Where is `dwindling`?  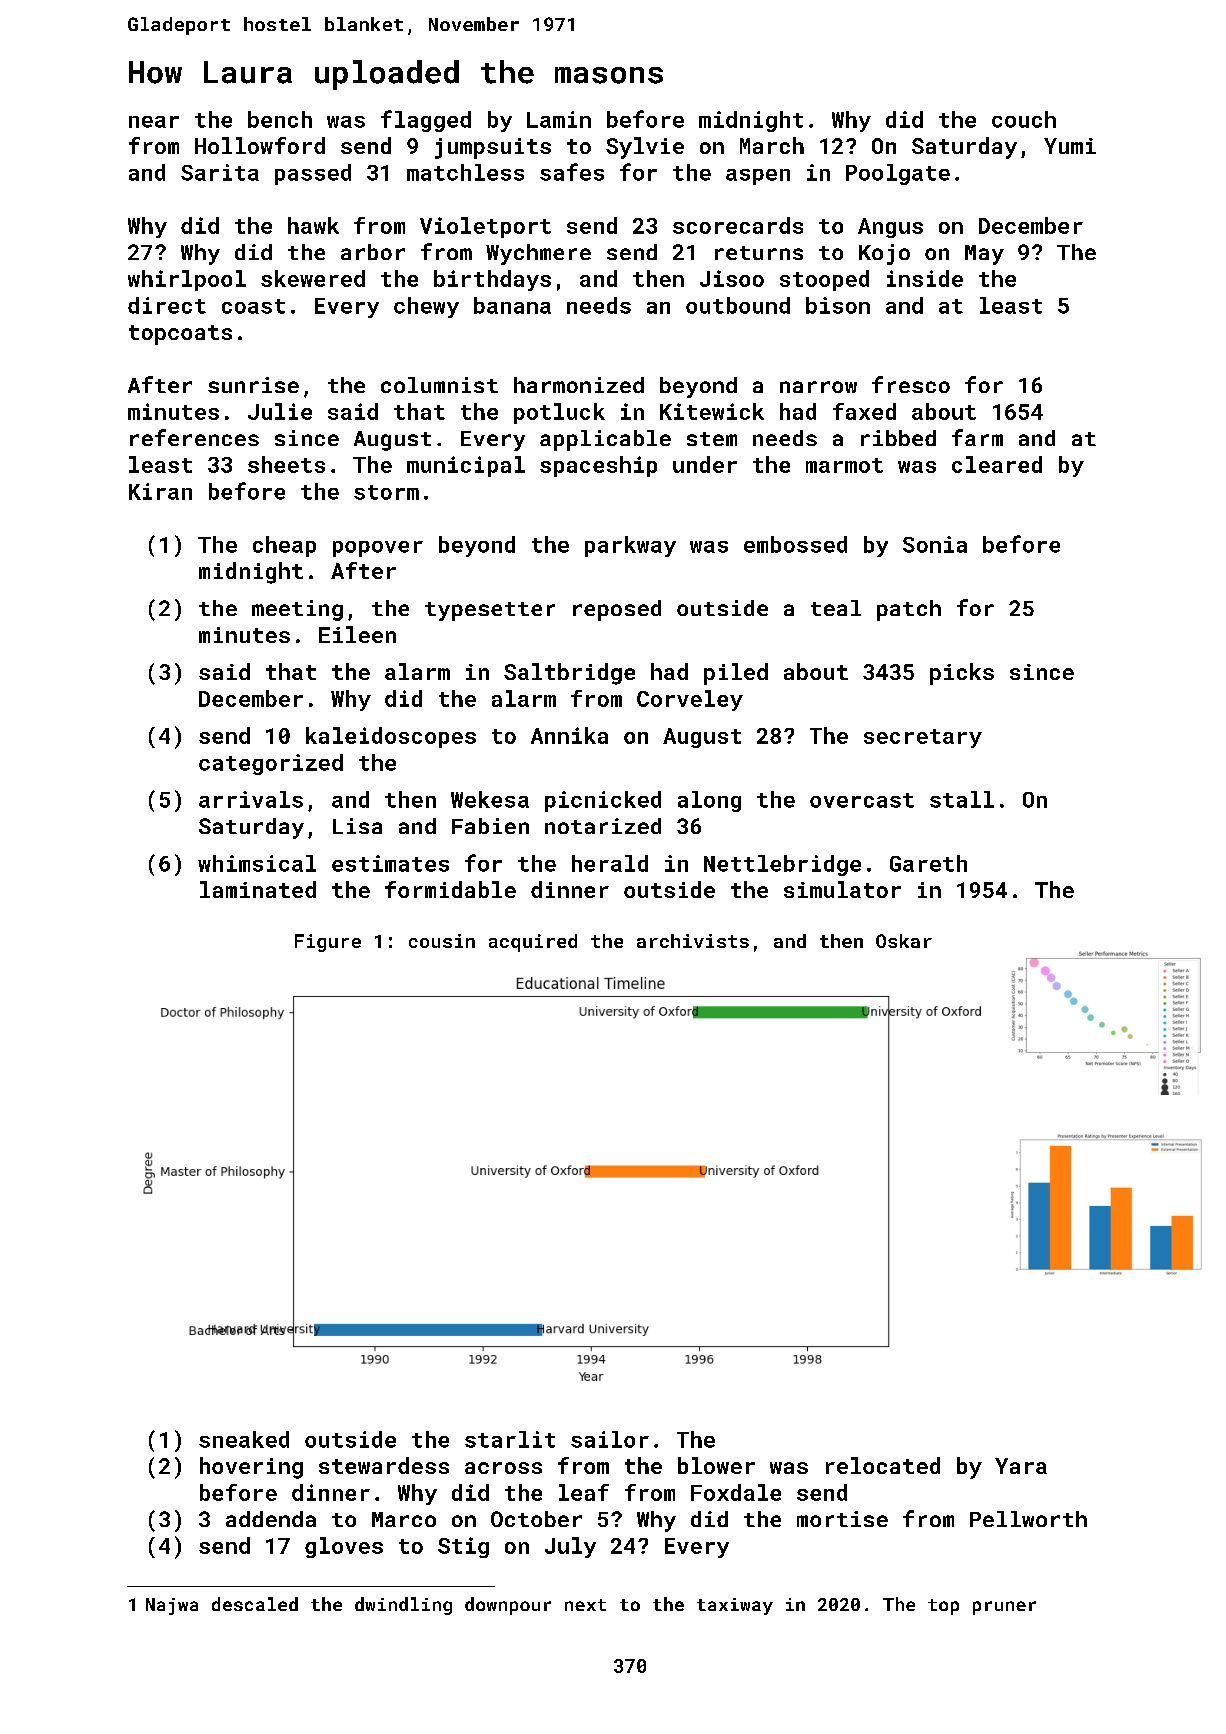
dwindling is located at coordinates (403, 1606).
